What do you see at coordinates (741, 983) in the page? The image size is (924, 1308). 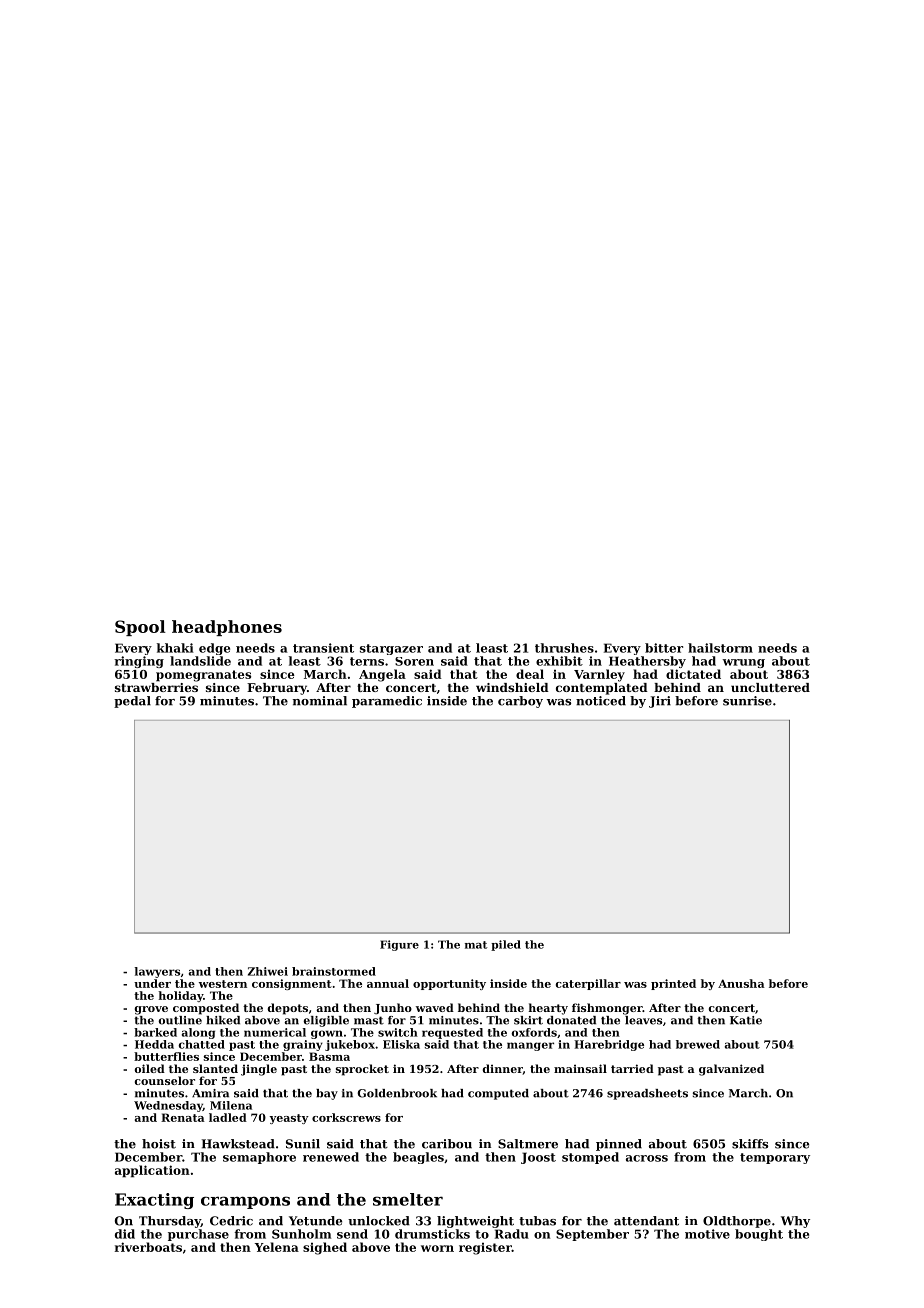 I see `Anusha` at bounding box center [741, 983].
